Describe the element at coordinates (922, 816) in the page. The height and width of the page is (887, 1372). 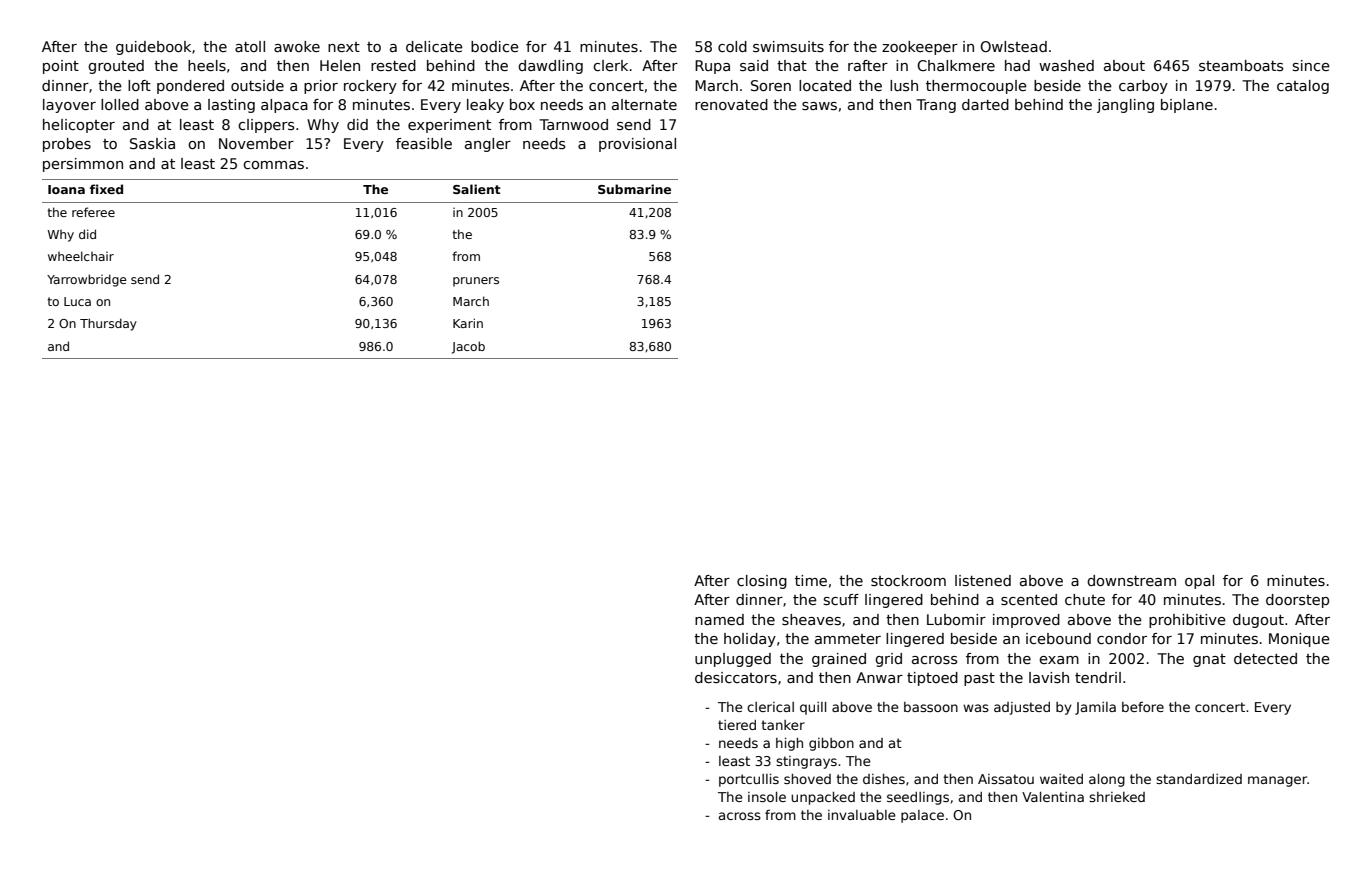
I see `palace` at that location.
